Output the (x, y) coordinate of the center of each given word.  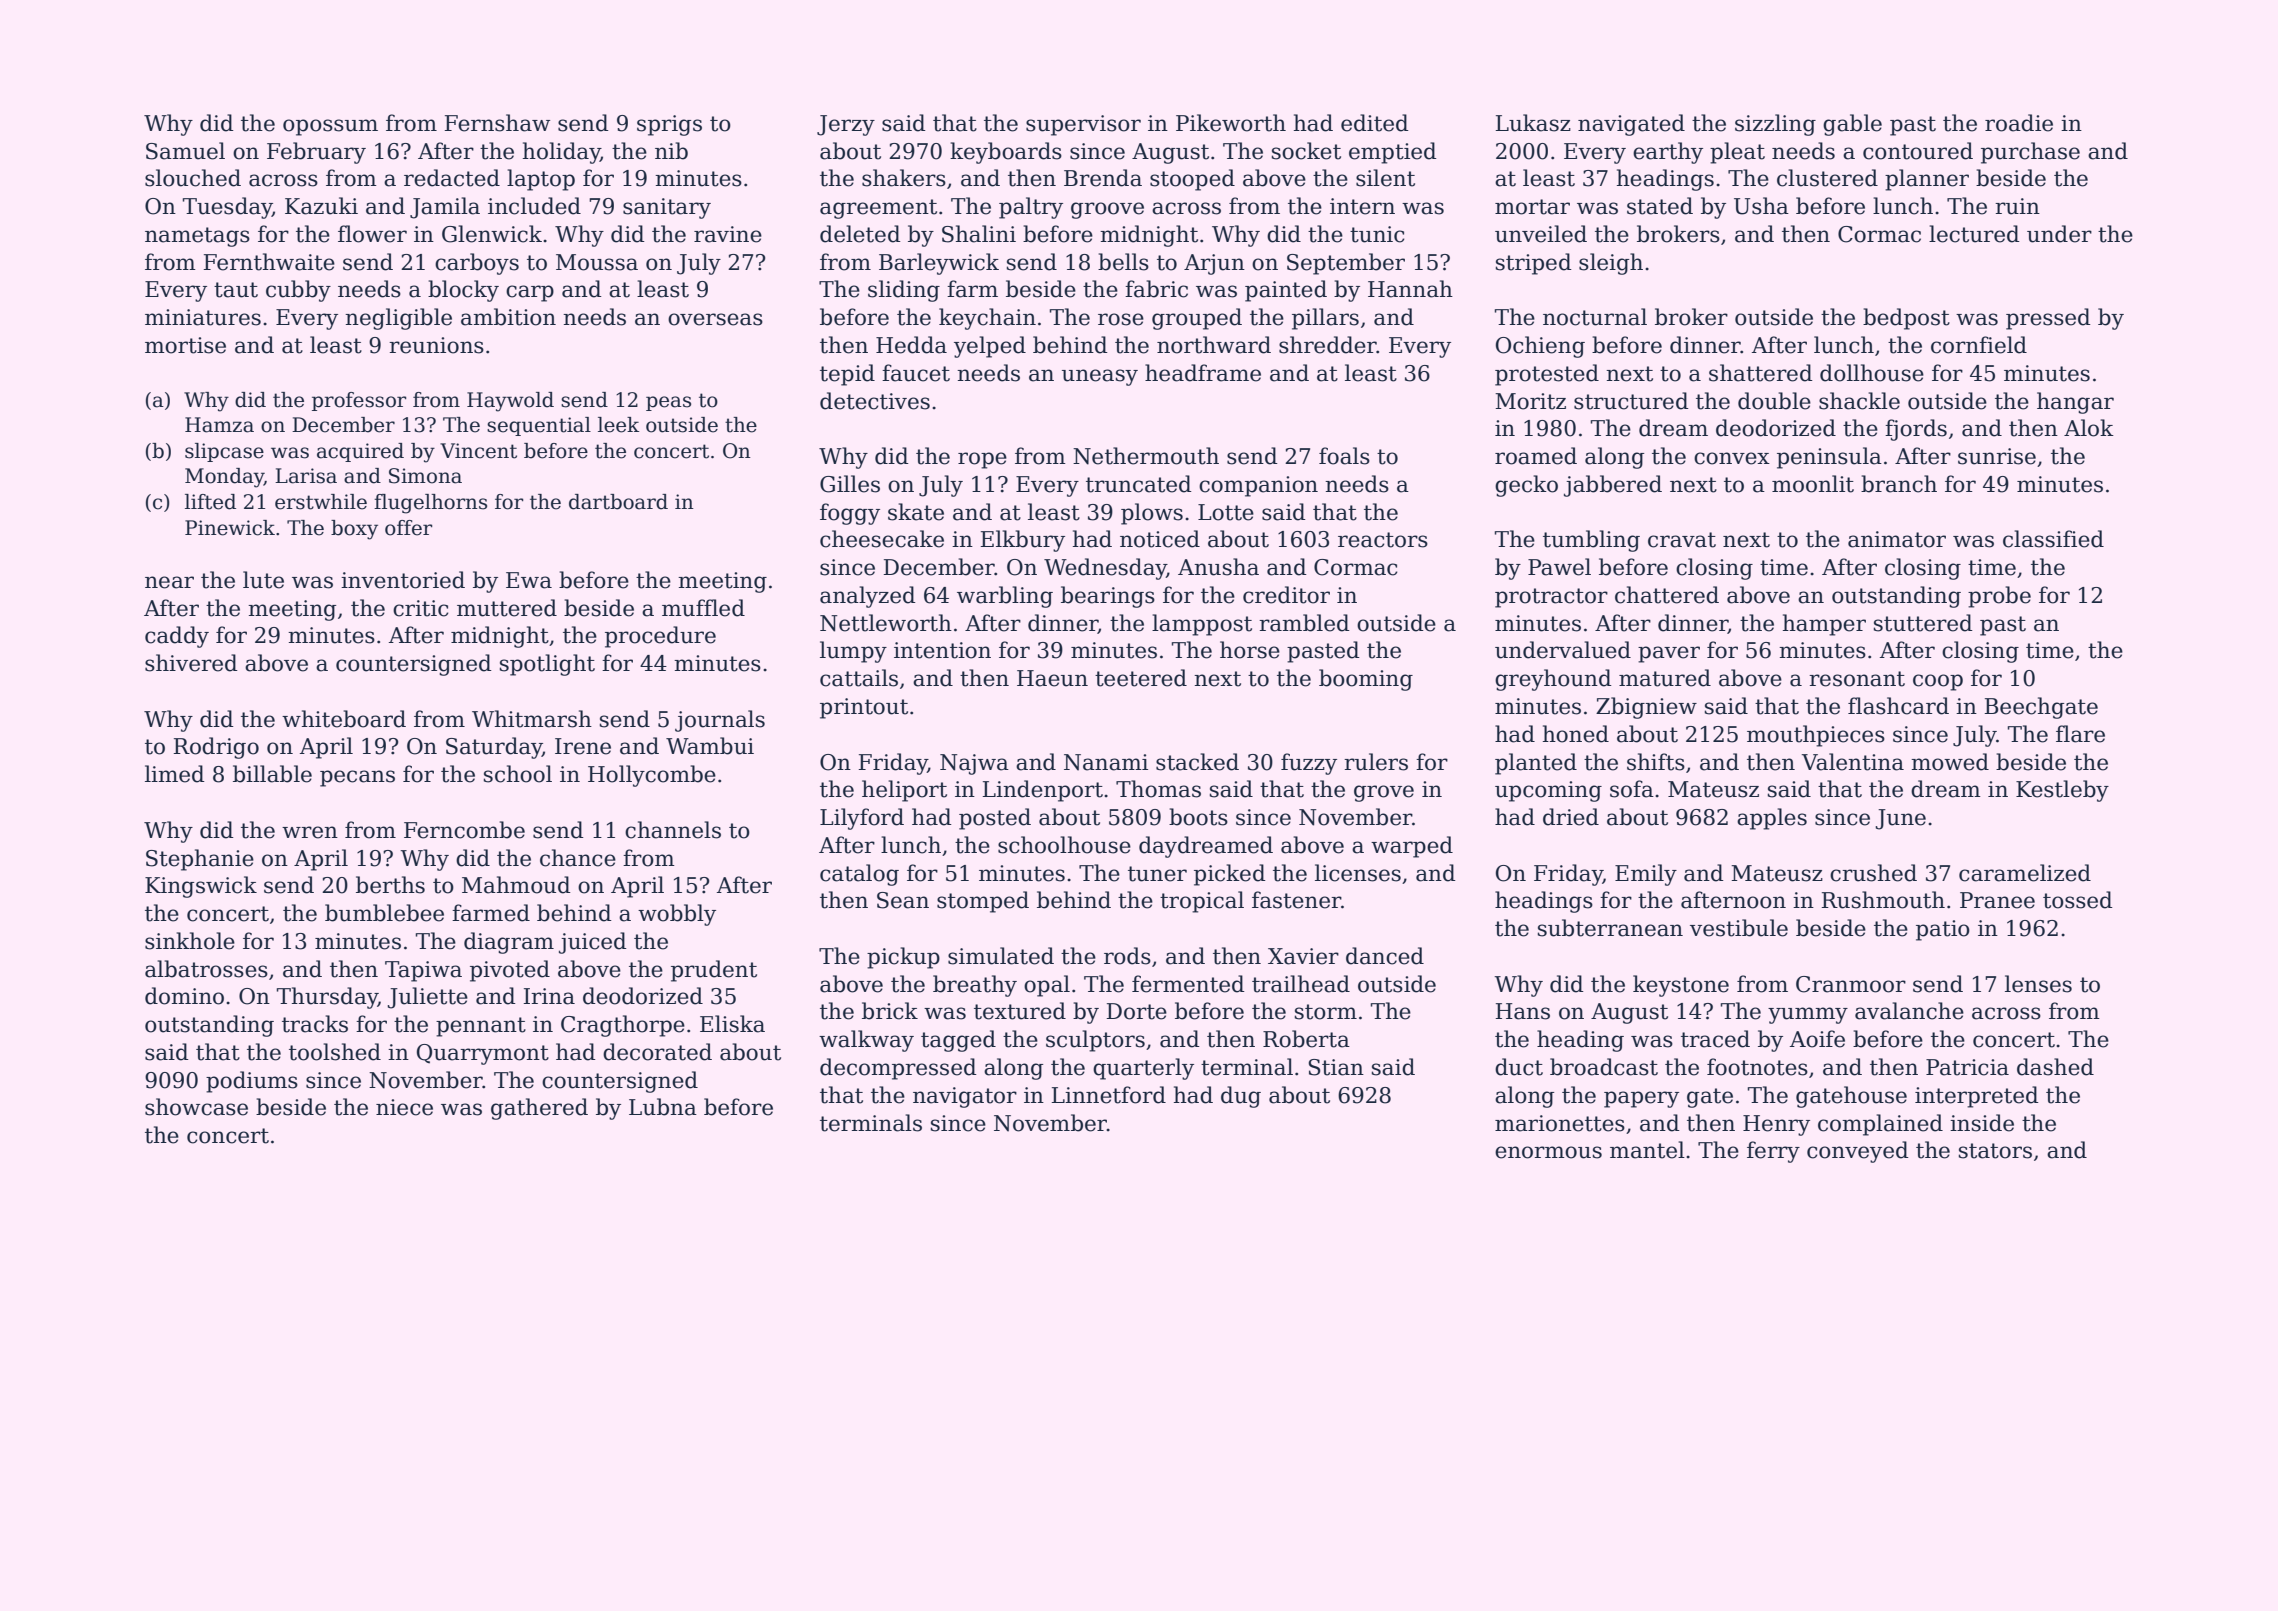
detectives (875, 401)
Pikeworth (1231, 123)
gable (1852, 125)
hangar (2075, 403)
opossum (330, 127)
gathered (539, 1109)
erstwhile (321, 502)
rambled (1304, 623)
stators (1995, 1151)
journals (720, 721)
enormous (1548, 1152)
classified (2053, 539)
